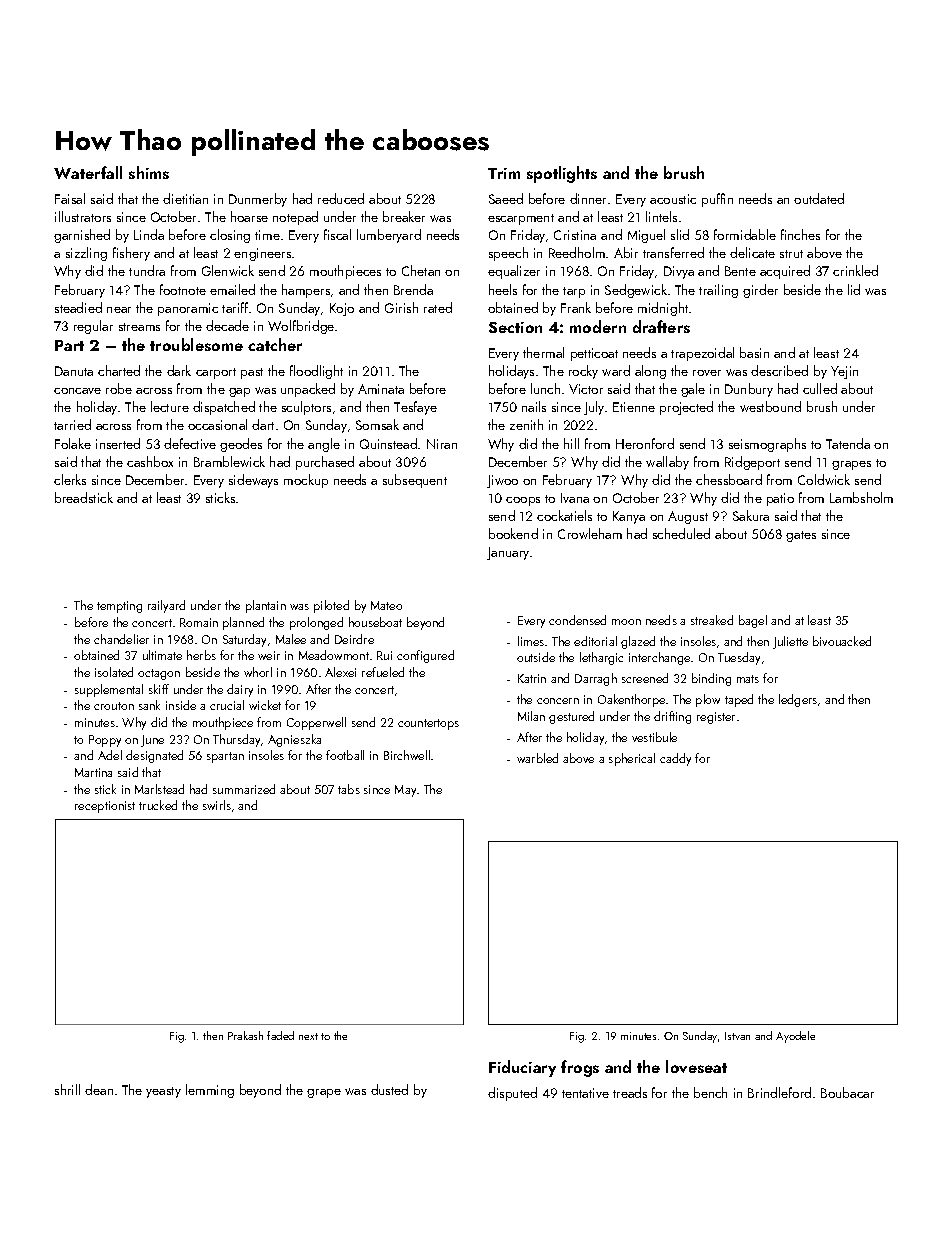 The width and height of the image is (952, 1233). Describe the element at coordinates (819, 198) in the image. I see `outdated` at that location.
